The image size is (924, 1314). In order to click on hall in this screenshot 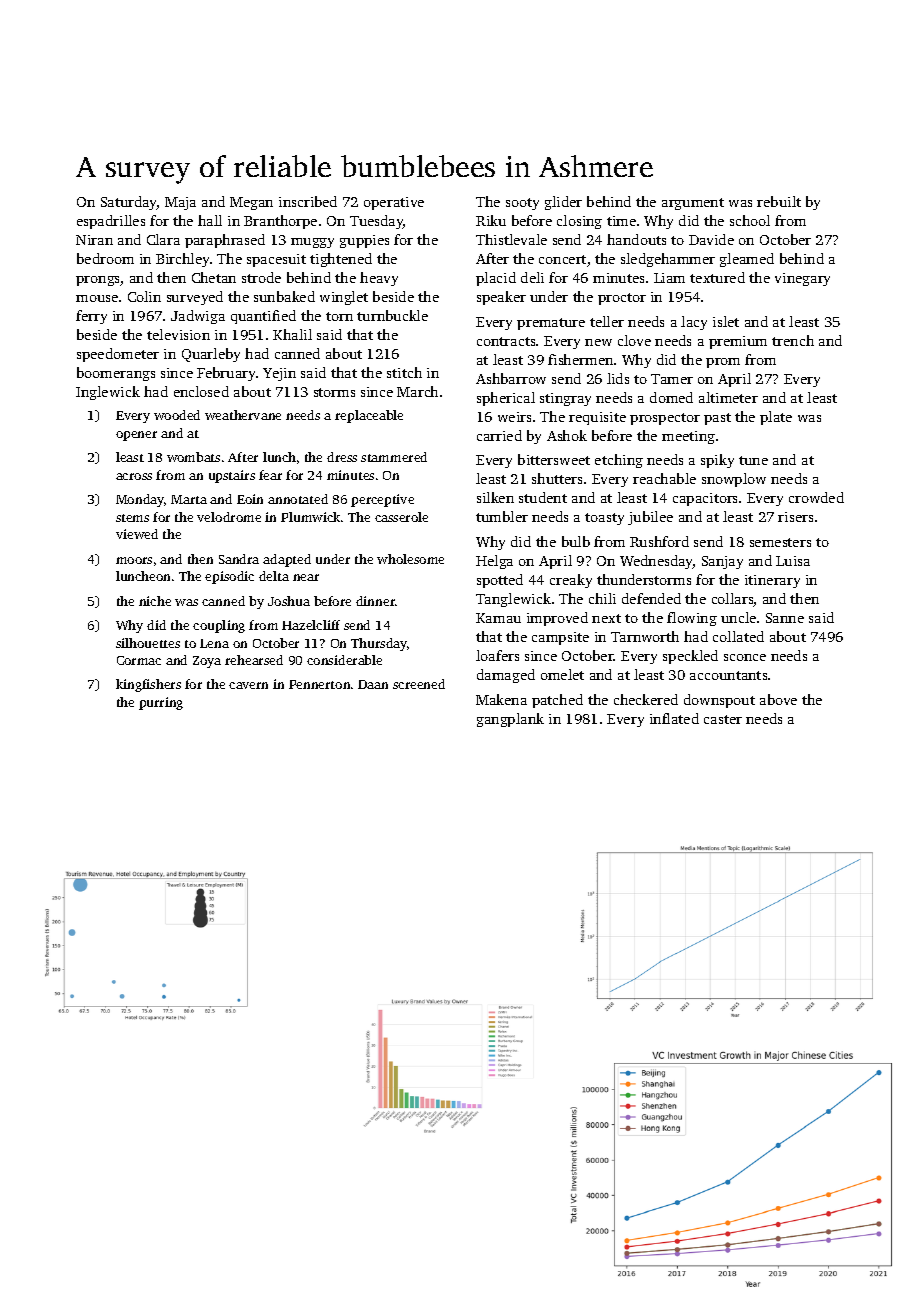, I will do `click(210, 220)`.
